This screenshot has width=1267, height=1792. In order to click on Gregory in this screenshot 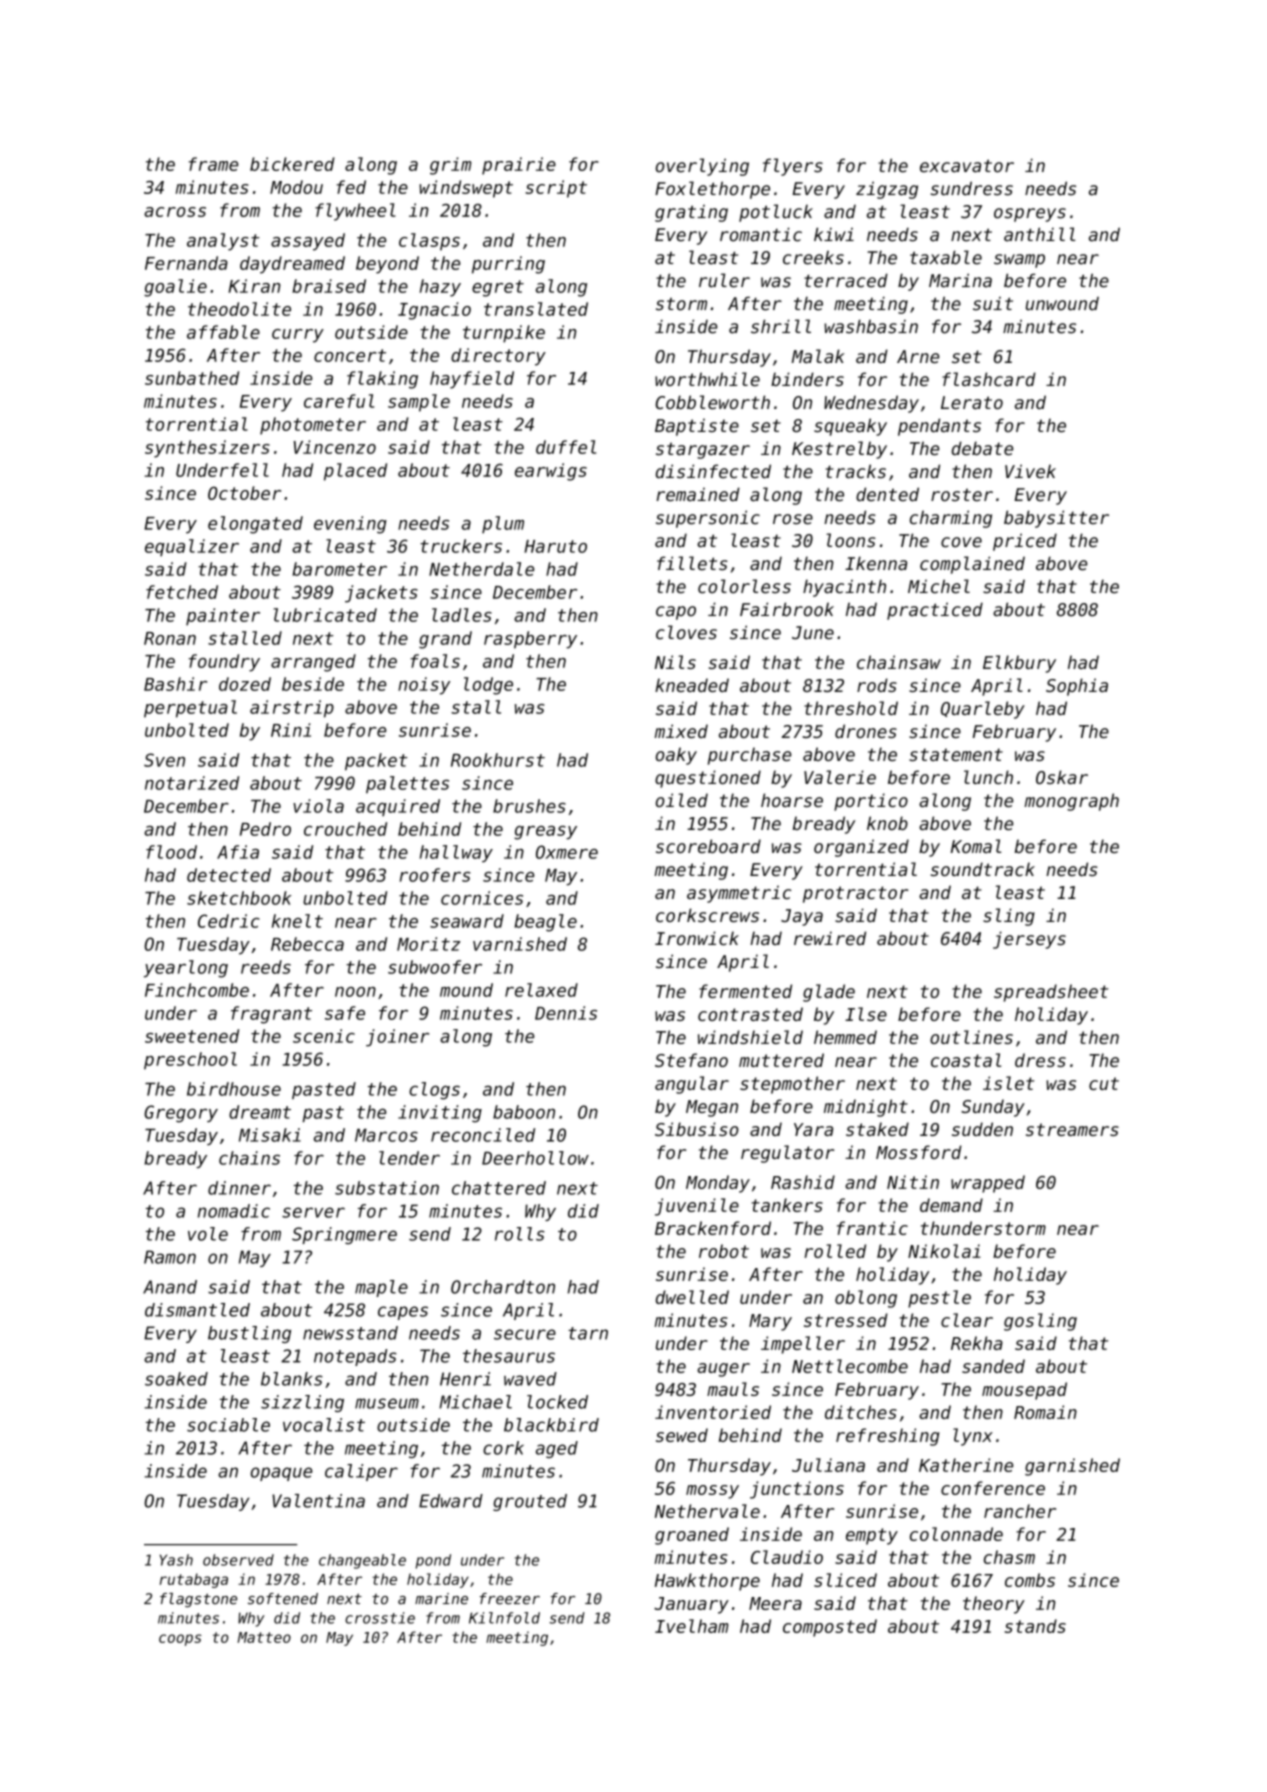, I will do `click(181, 1114)`.
